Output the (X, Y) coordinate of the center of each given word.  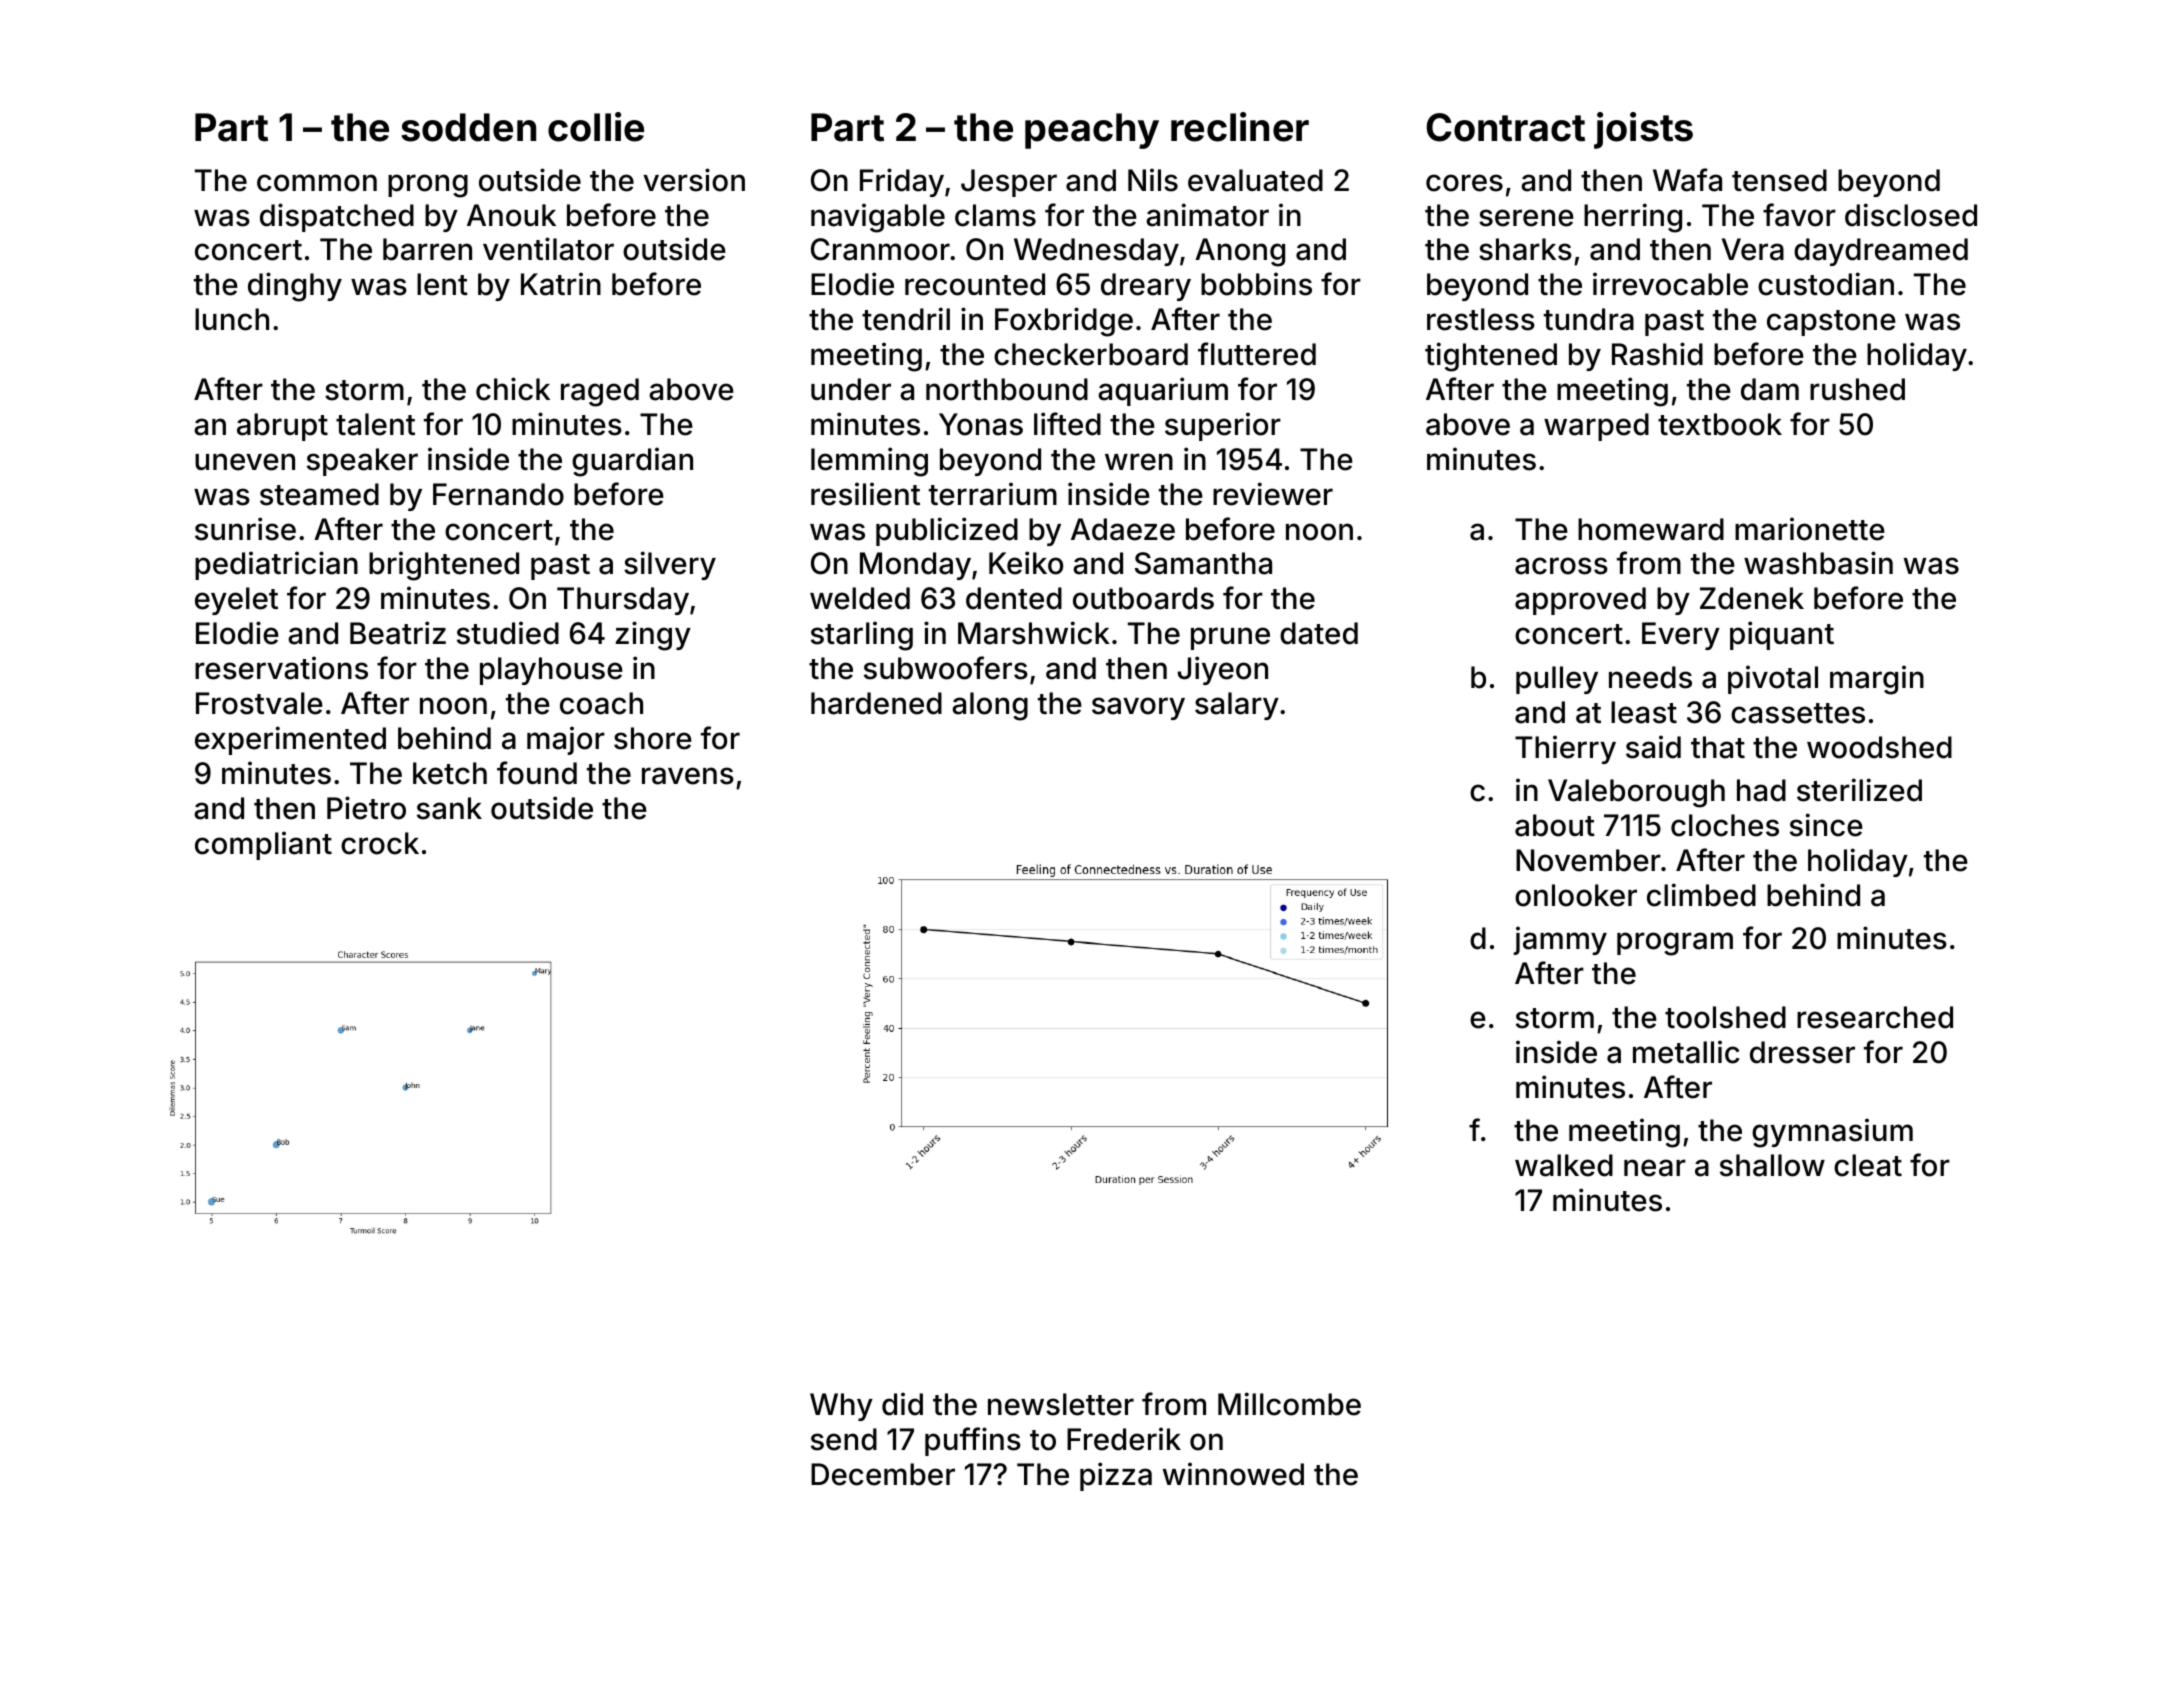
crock (380, 843)
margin (1877, 680)
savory (1138, 708)
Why (841, 1407)
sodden (468, 127)
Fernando (498, 494)
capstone (1831, 323)
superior (1223, 426)
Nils (1153, 180)
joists (1643, 130)
